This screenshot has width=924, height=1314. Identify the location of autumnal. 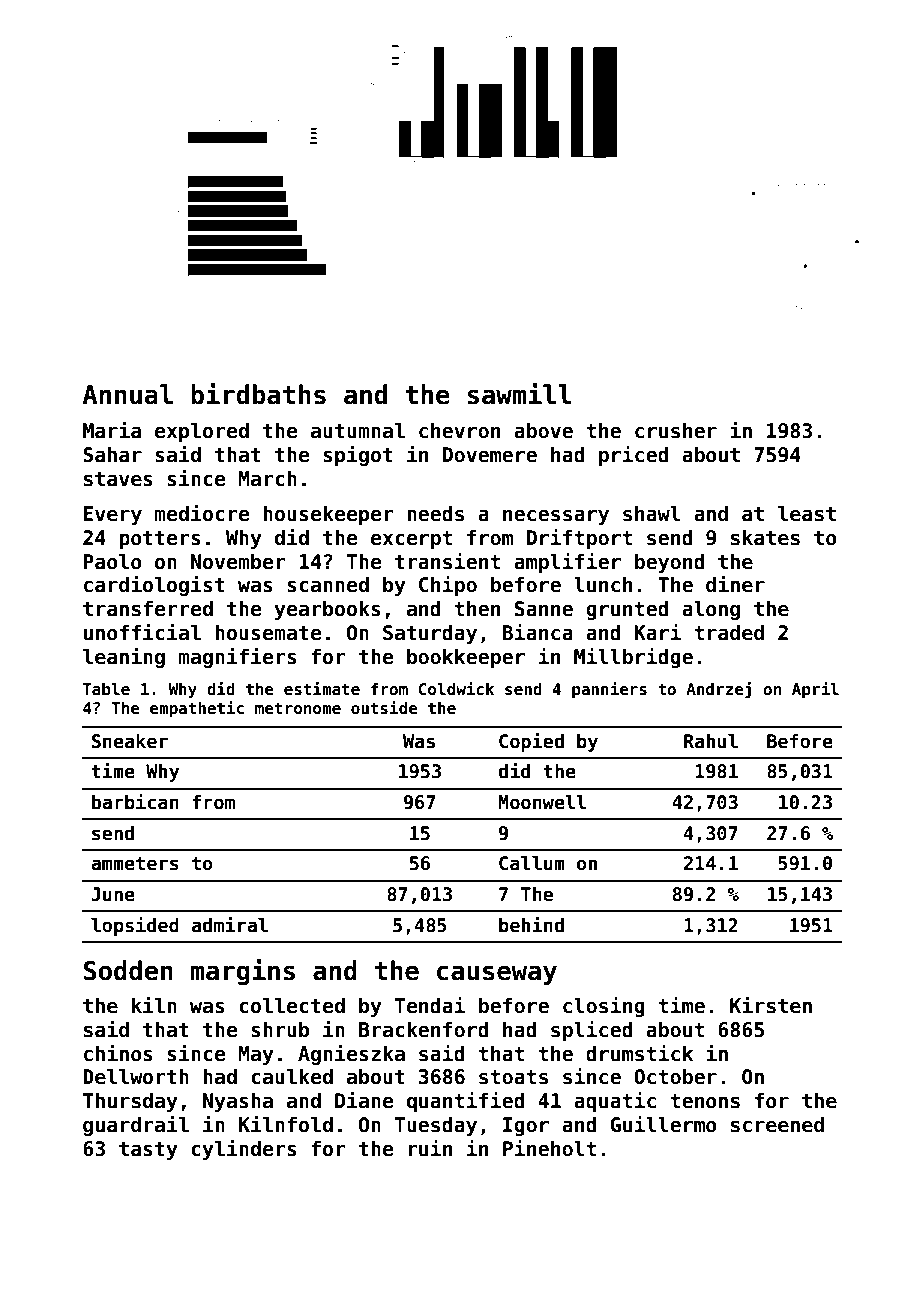
(358, 430).
